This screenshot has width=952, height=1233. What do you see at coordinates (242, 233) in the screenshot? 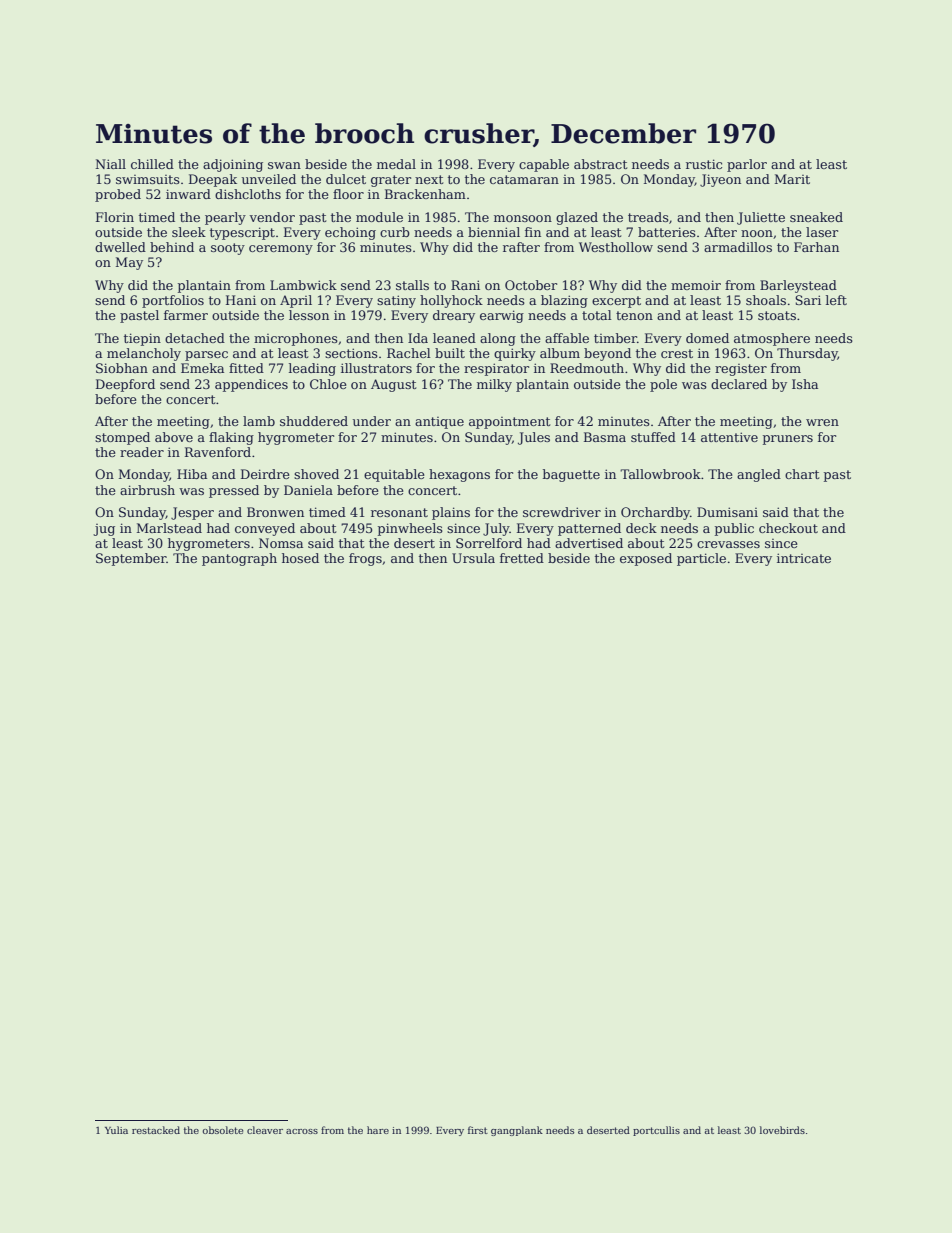
I see `typescript` at bounding box center [242, 233].
